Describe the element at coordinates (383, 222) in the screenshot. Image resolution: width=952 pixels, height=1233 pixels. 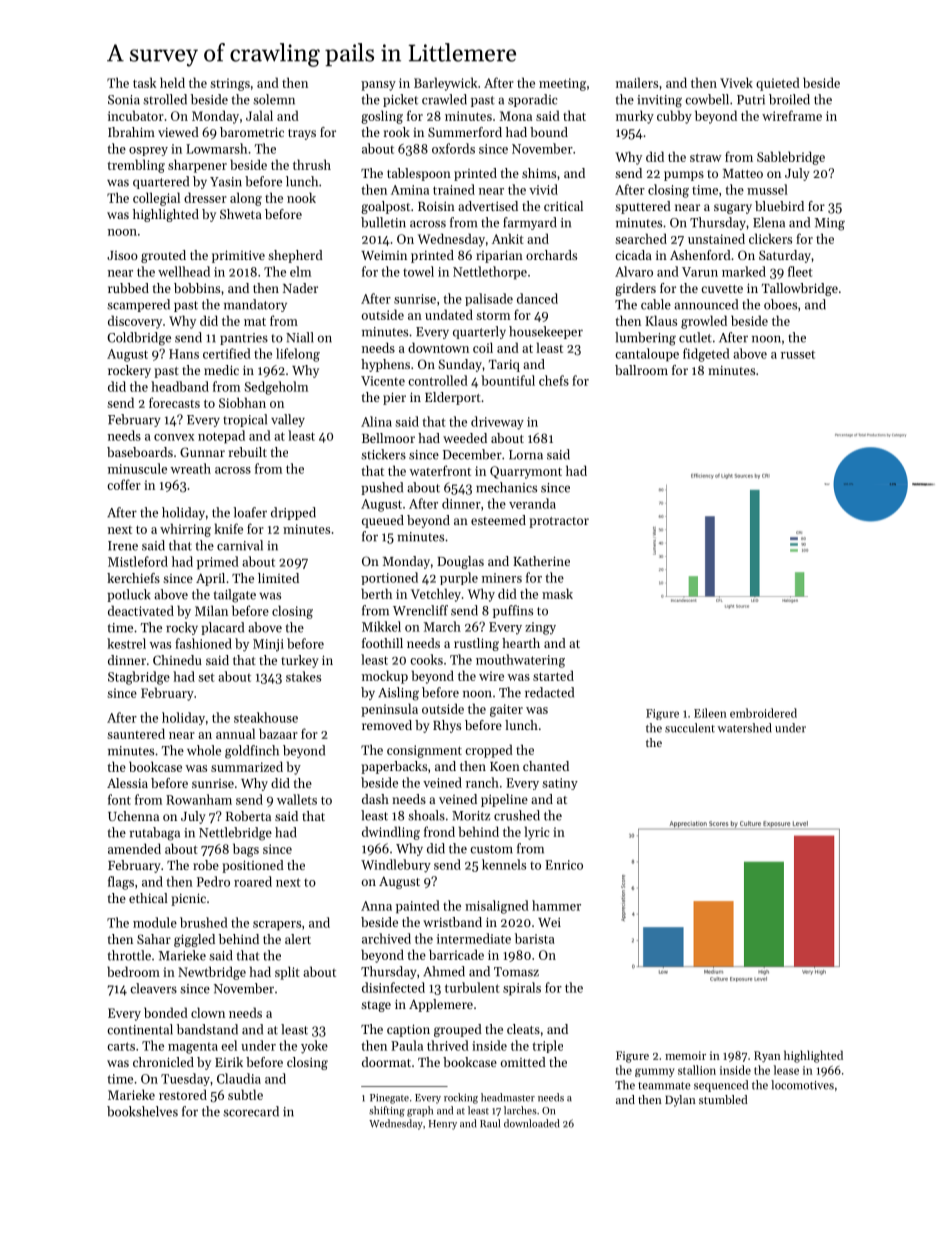
I see `bulletin` at that location.
